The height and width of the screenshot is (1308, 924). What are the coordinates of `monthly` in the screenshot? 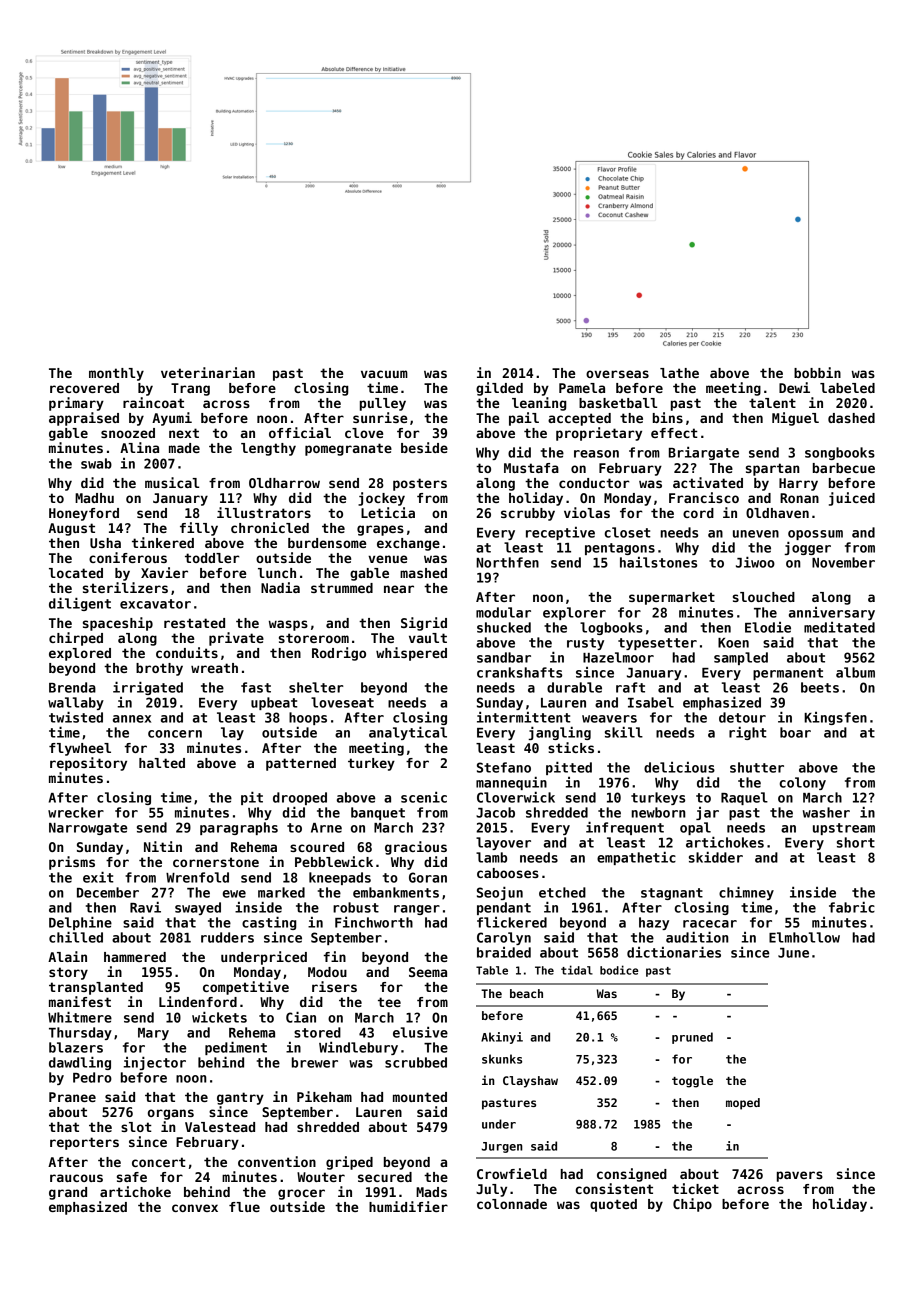 It's located at (116, 374).
